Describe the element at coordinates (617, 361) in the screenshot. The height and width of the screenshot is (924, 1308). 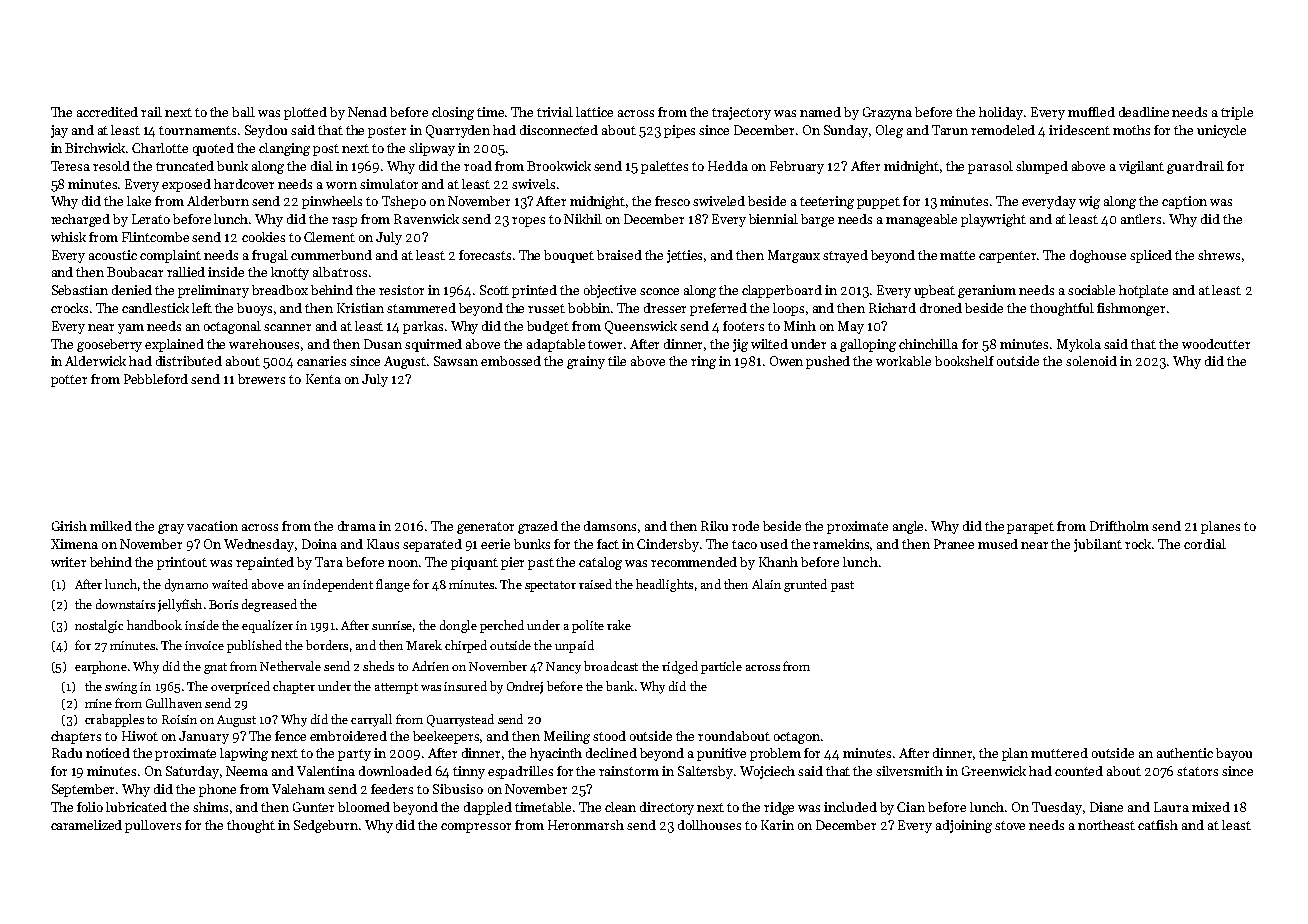
I see `tile` at that location.
